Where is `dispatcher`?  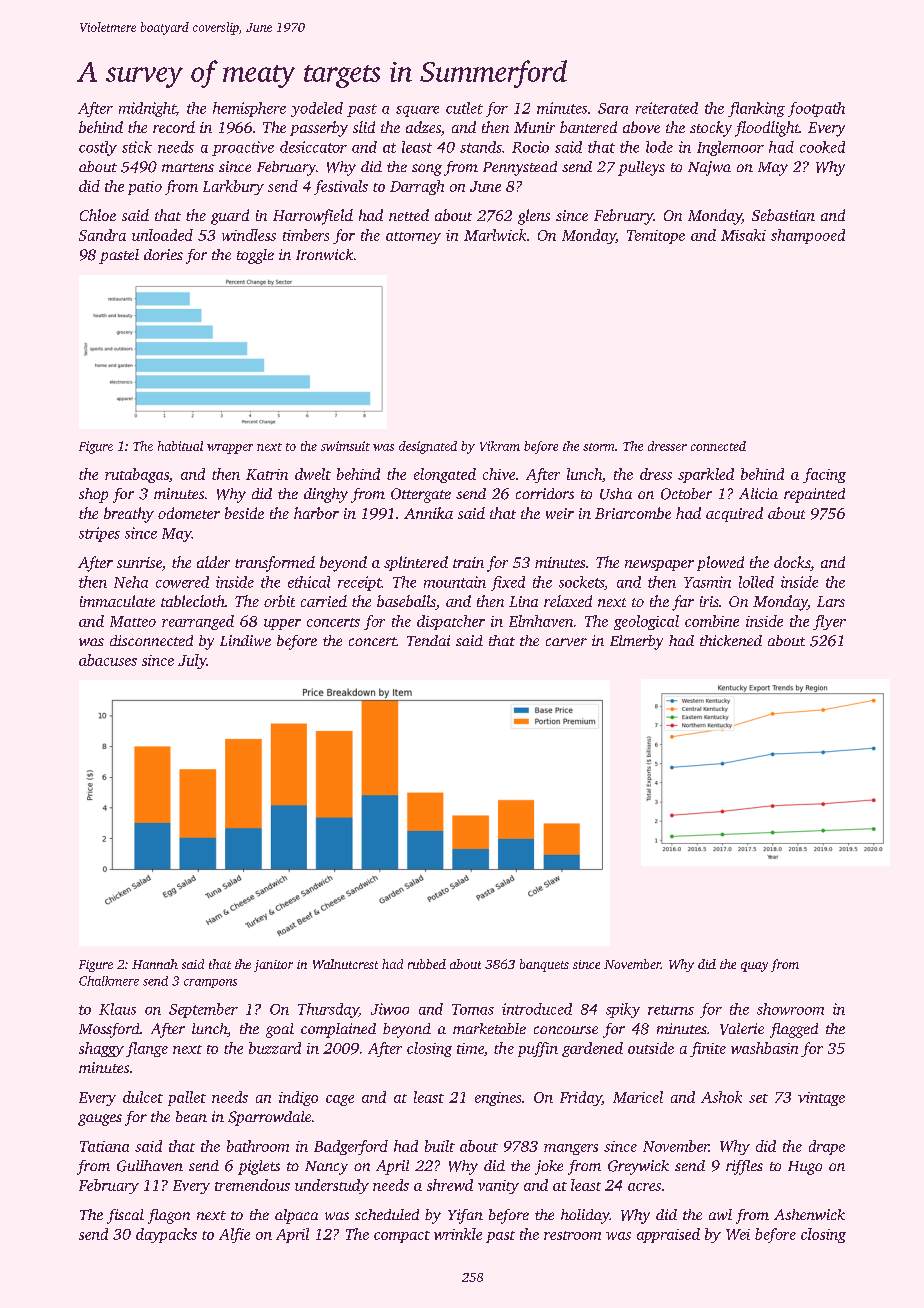 dispatcher is located at coordinates (451, 622).
